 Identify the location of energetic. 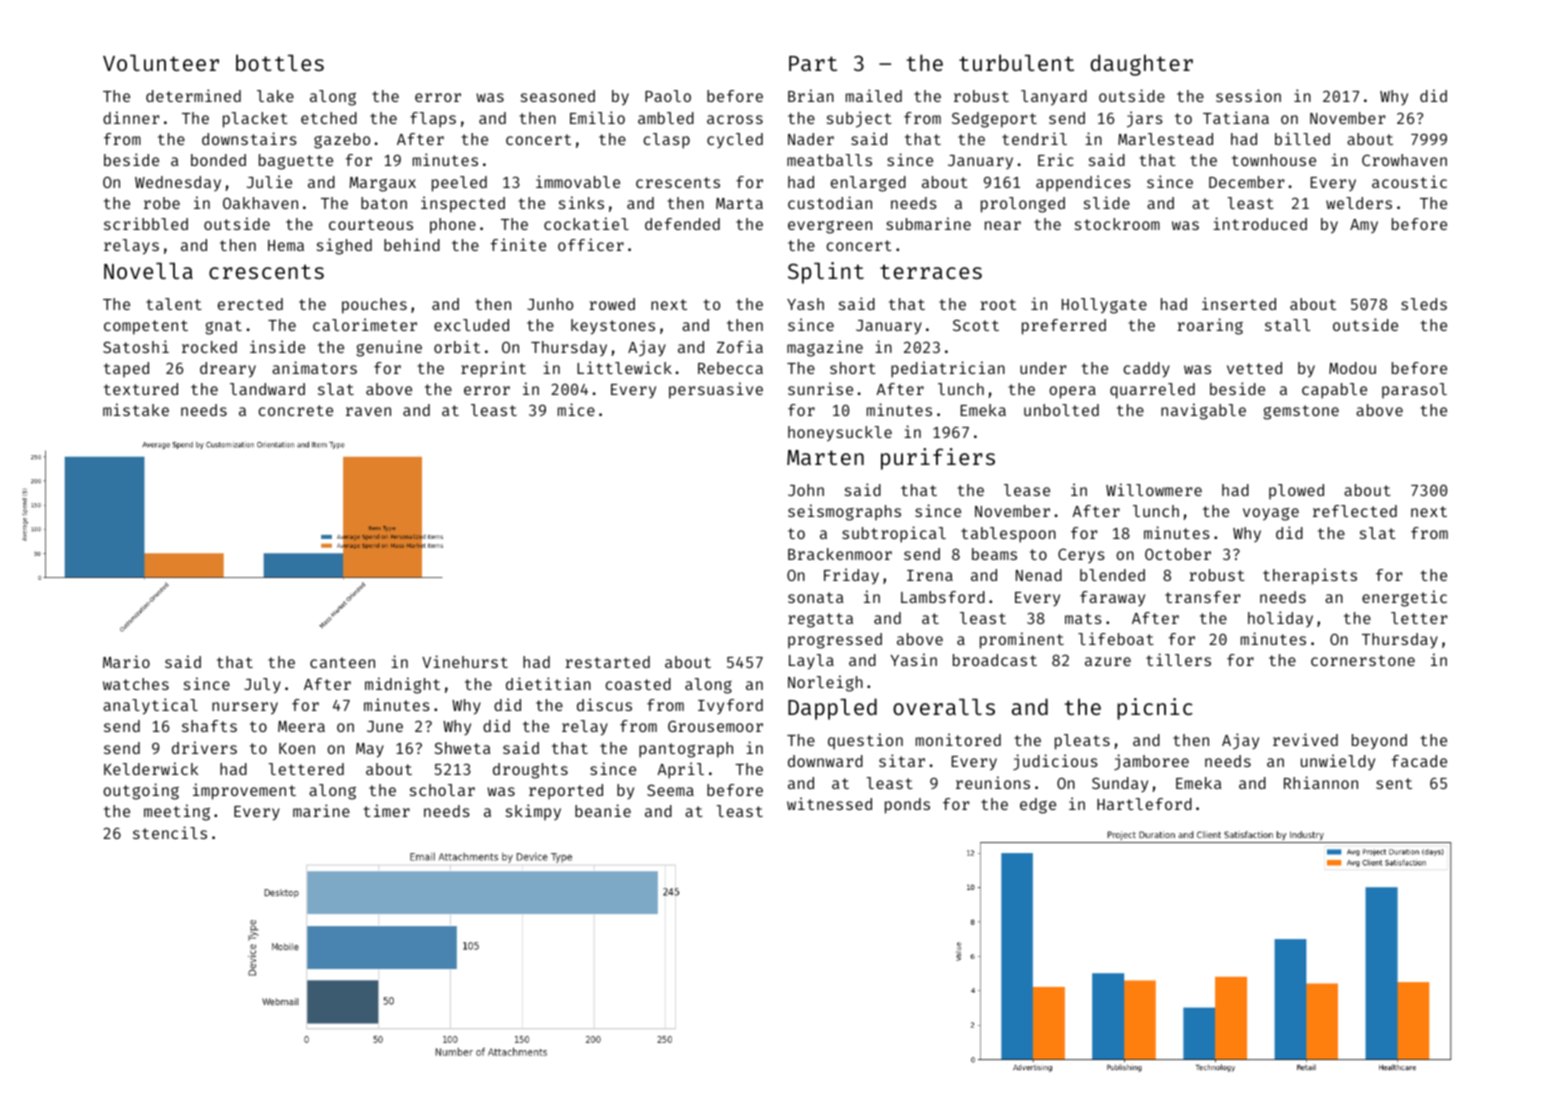
(1404, 598).
